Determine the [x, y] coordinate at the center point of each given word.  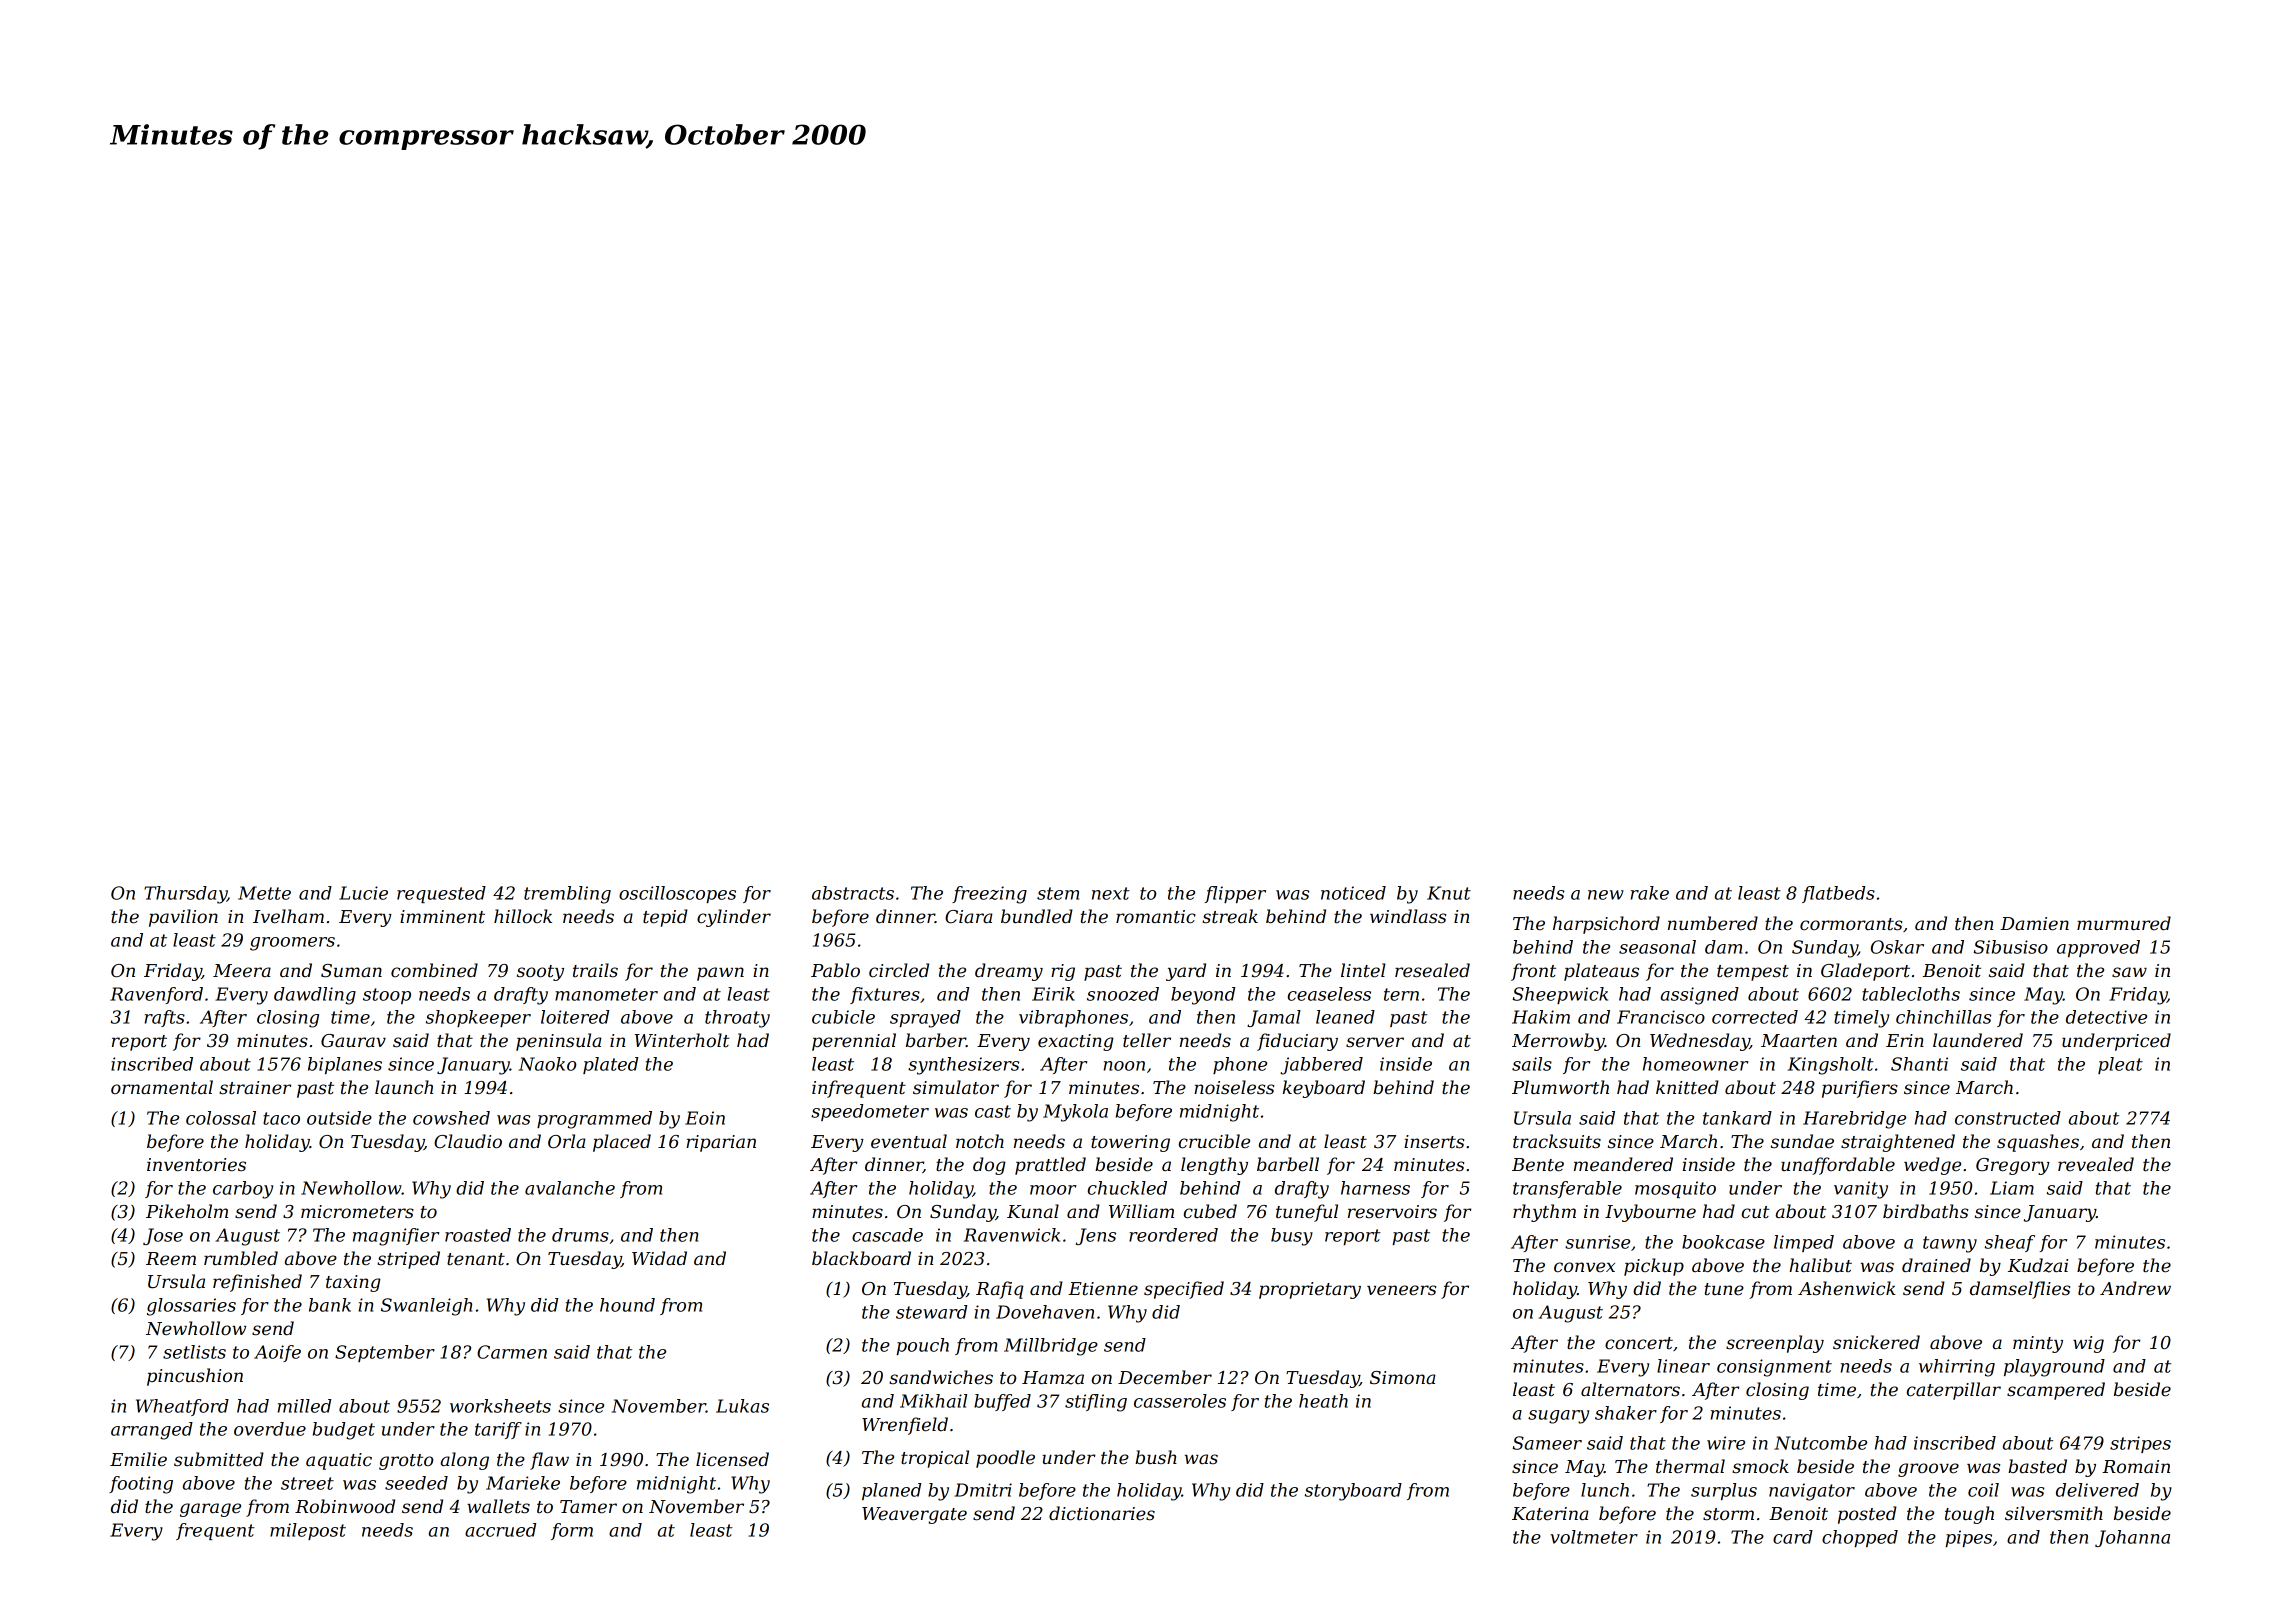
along [465, 1461]
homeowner [1695, 1064]
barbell [1288, 1164]
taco [281, 1118]
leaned [1345, 1017]
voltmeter [1594, 1537]
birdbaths [1925, 1211]
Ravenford [156, 995]
